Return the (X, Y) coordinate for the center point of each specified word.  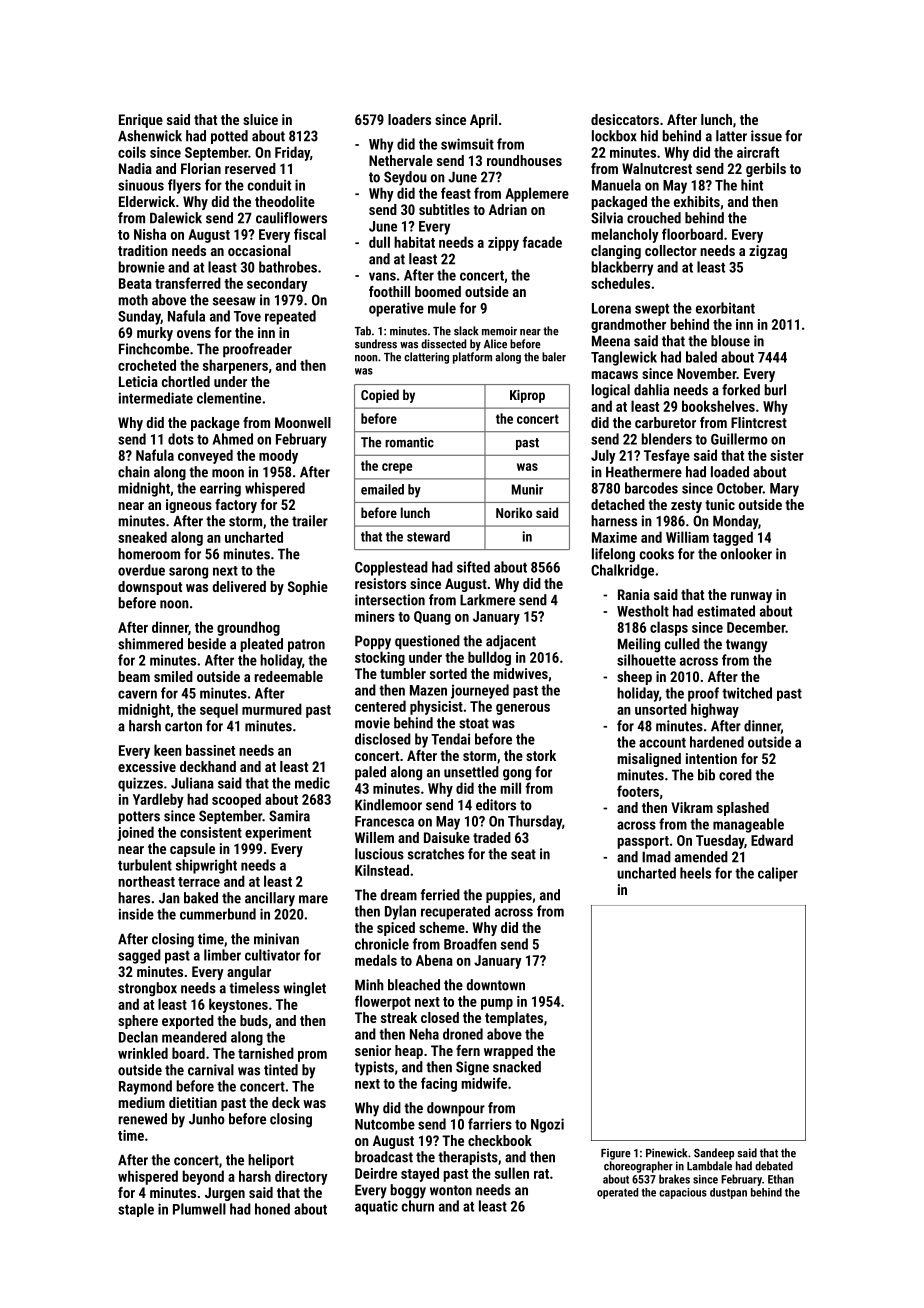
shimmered (150, 644)
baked (201, 898)
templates (514, 1019)
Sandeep (714, 1154)
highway (715, 710)
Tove (247, 316)
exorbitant (725, 308)
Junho (207, 1119)
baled (701, 357)
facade (542, 242)
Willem (374, 837)
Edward (772, 840)
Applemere (537, 194)
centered (380, 706)
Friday (292, 153)
